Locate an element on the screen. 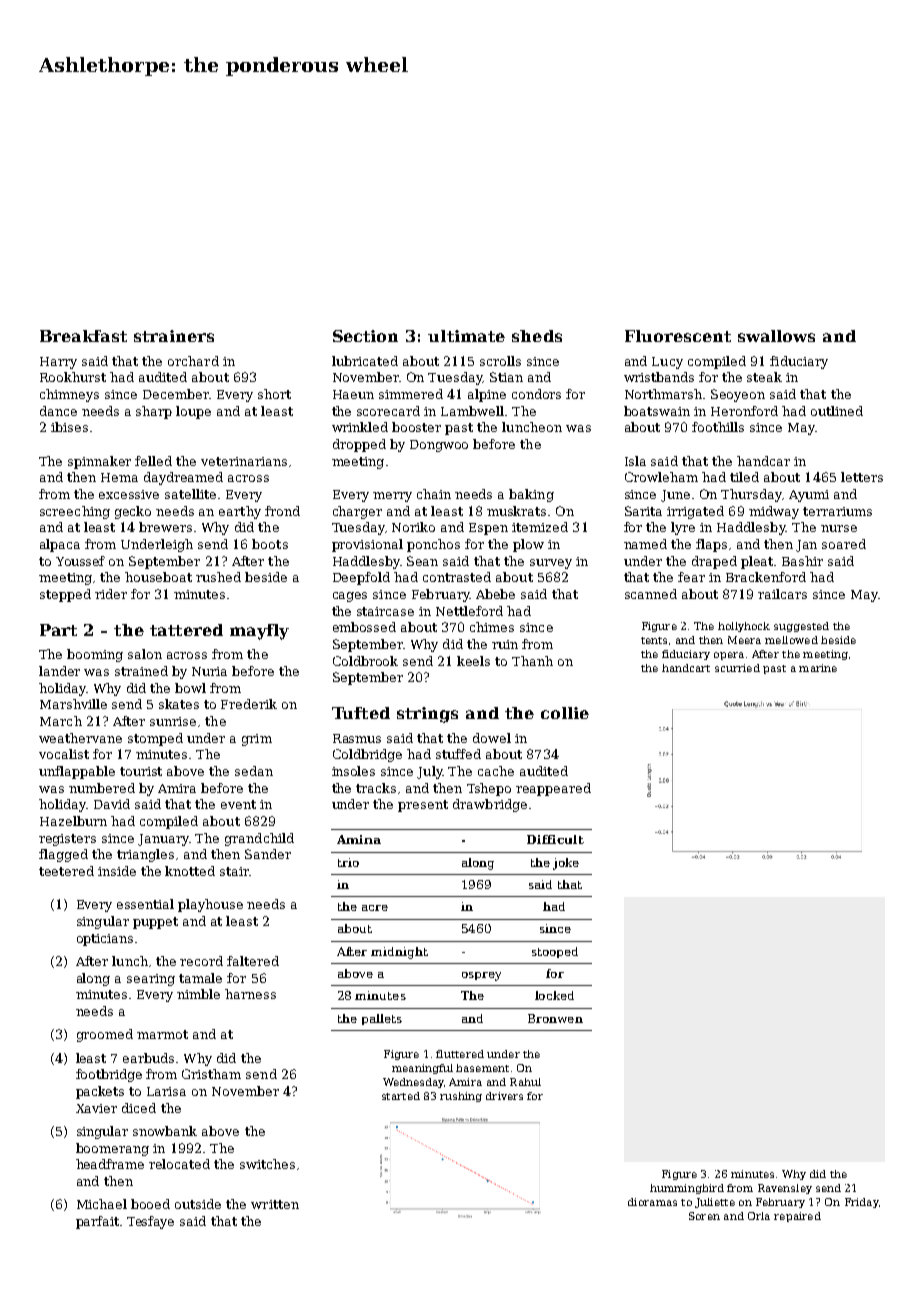  midnight is located at coordinates (399, 953).
